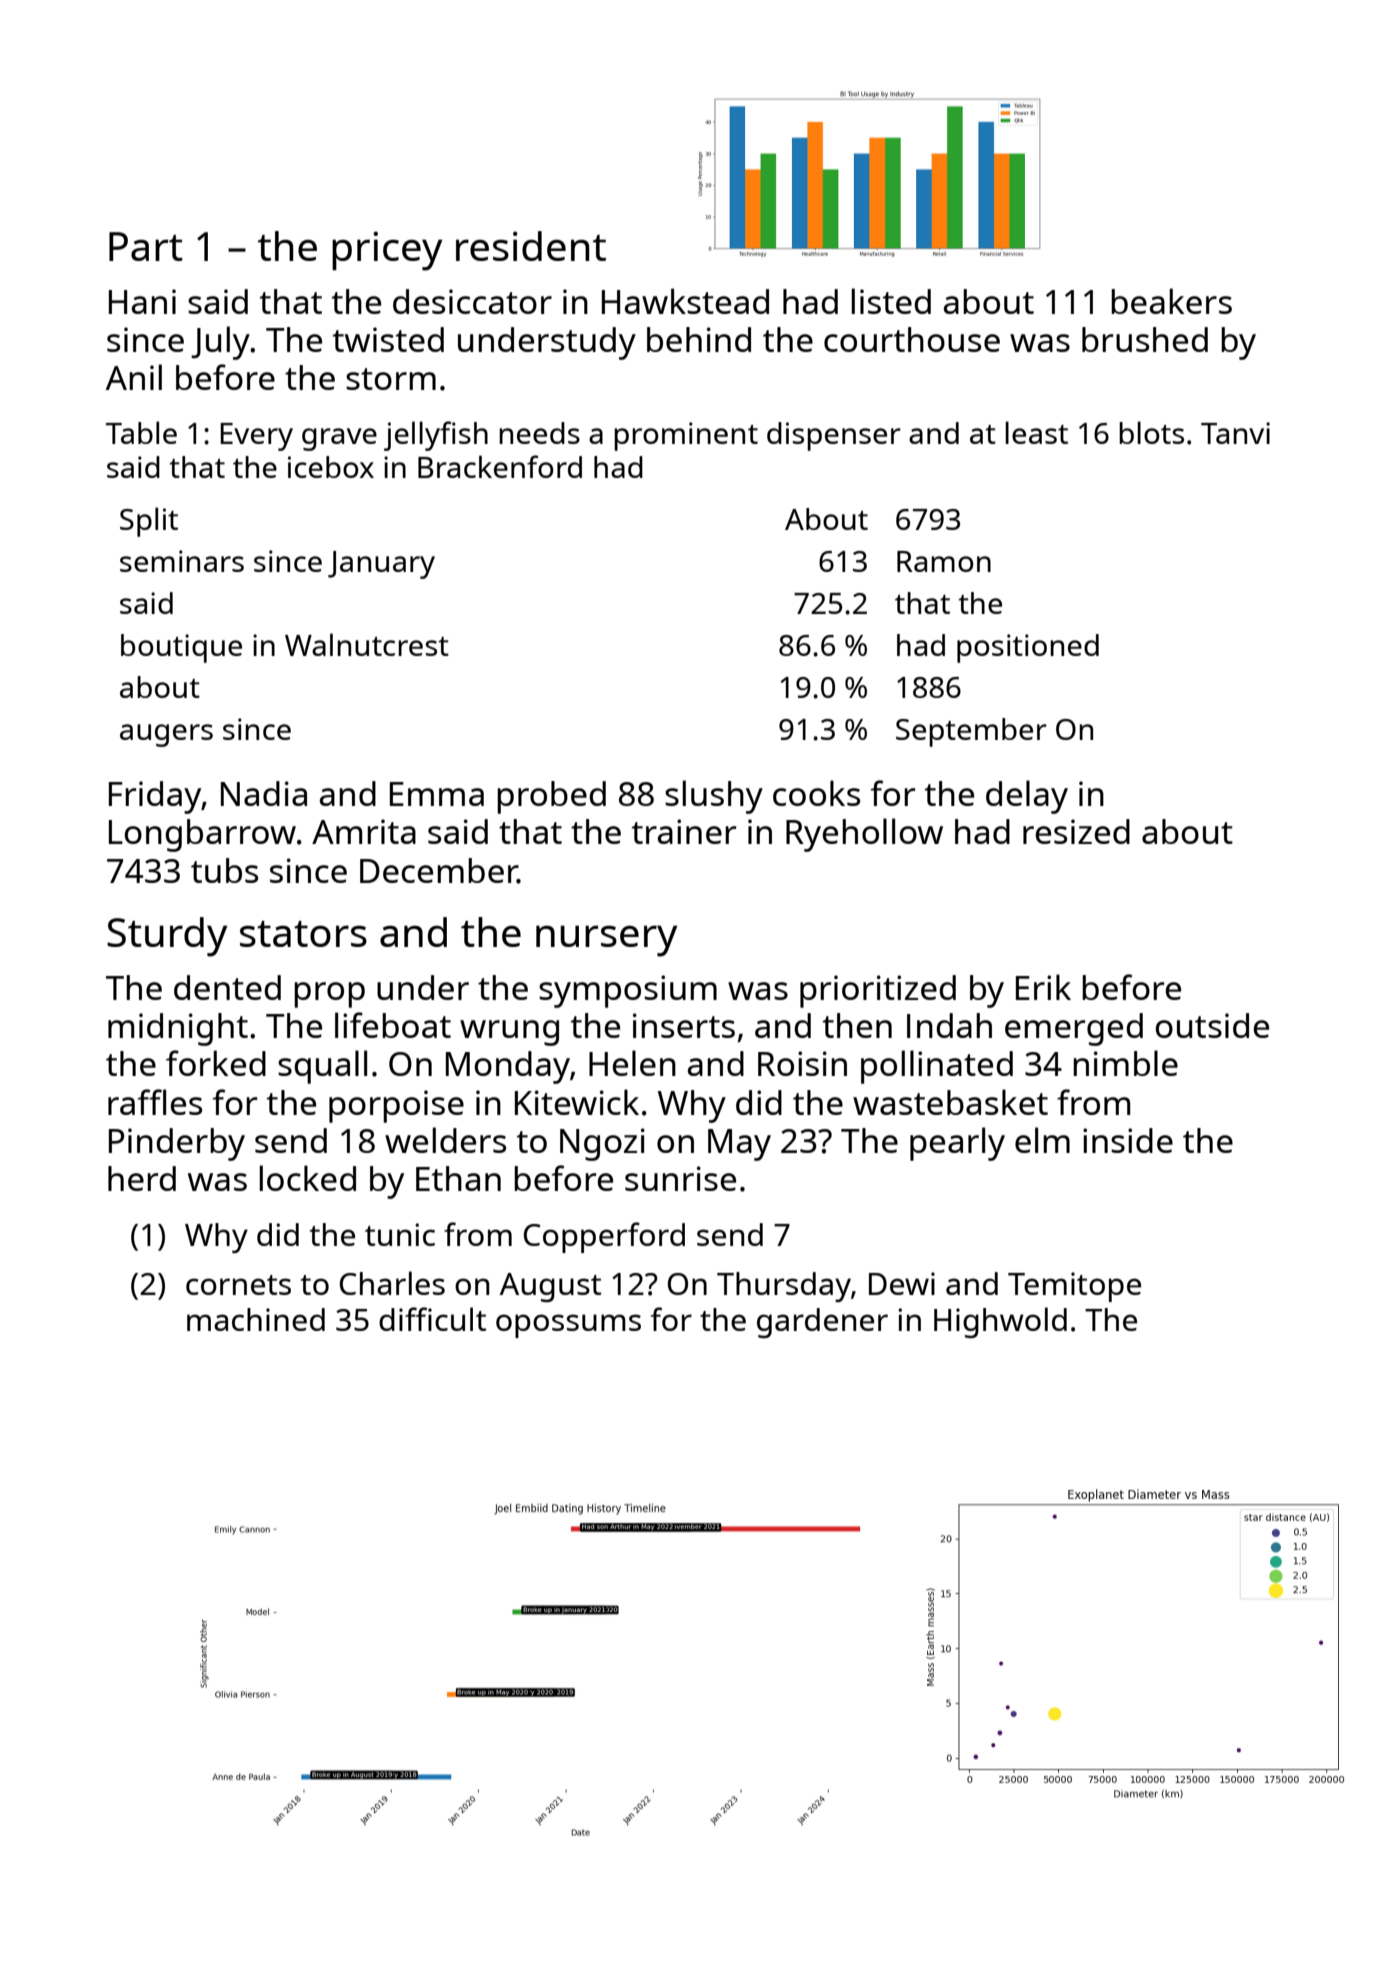  What do you see at coordinates (155, 1102) in the screenshot?
I see `raffles` at bounding box center [155, 1102].
